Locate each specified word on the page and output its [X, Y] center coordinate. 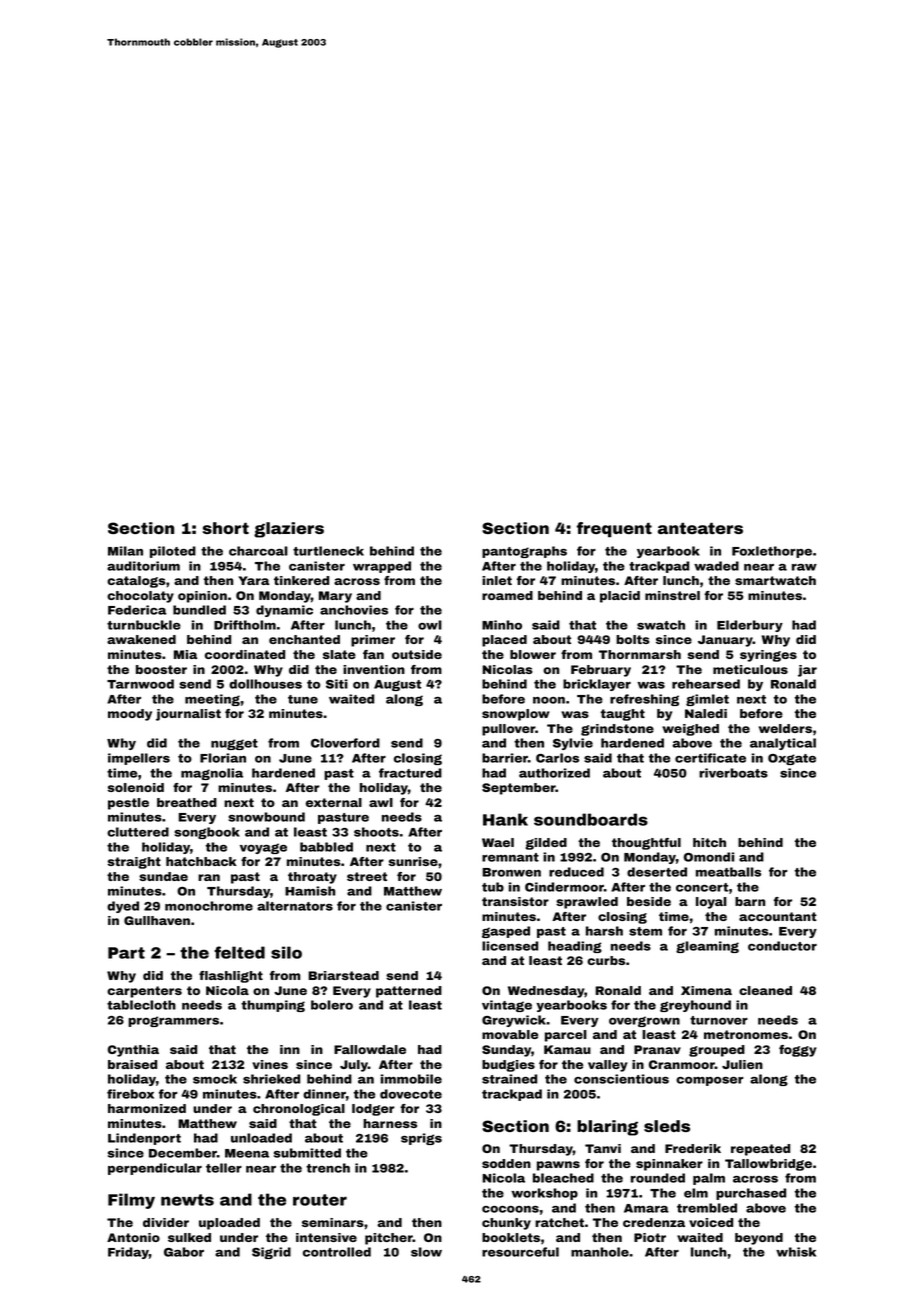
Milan [125, 551]
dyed [123, 907]
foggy [798, 1051]
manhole [600, 1252]
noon [549, 700]
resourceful [520, 1252]
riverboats [733, 773]
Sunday [506, 1051]
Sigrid [271, 1253]
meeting [212, 700]
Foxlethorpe [772, 552]
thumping [273, 1006]
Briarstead [343, 975]
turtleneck [328, 551]
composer [709, 1081]
